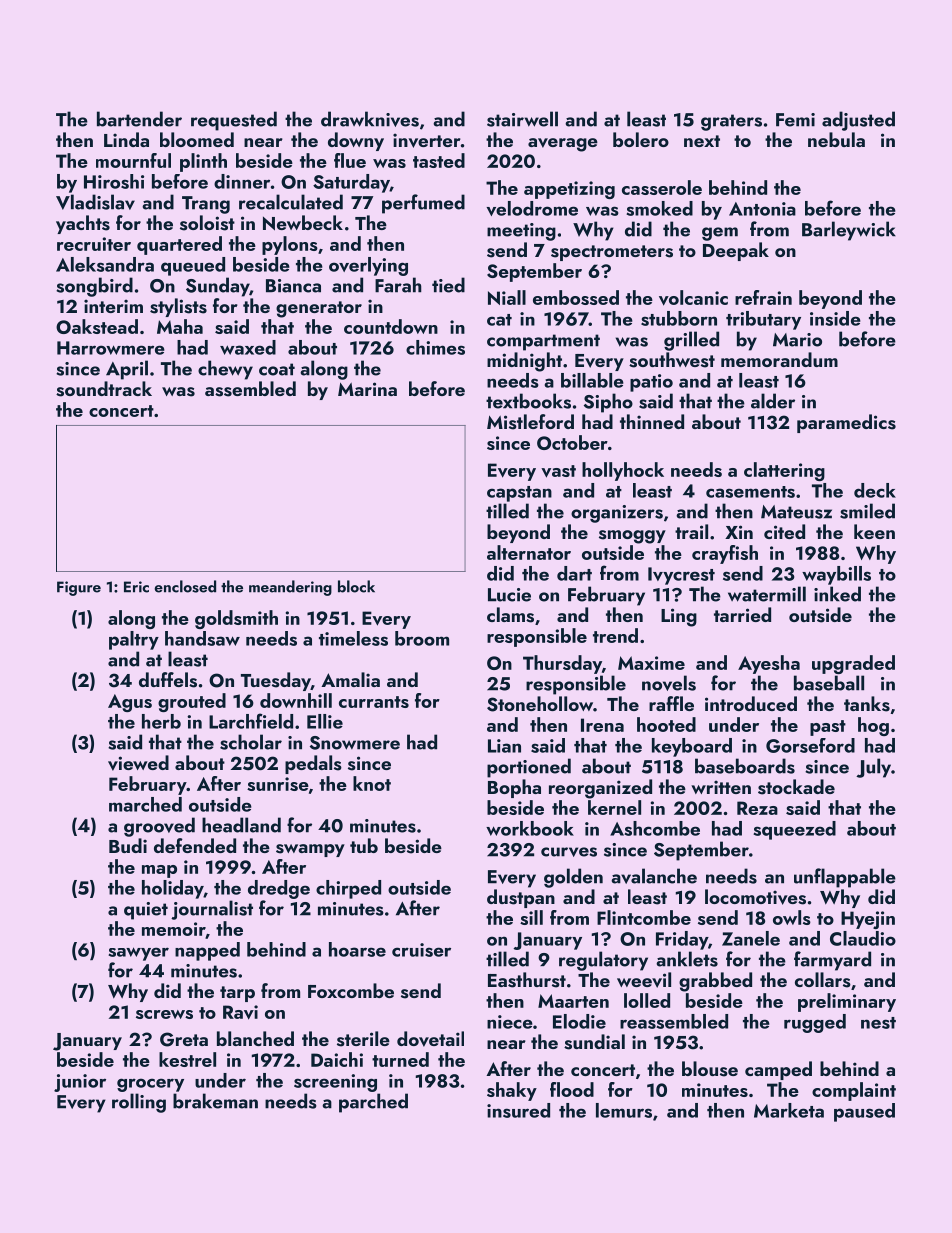  What do you see at coordinates (357, 949) in the document?
I see `hoarse` at bounding box center [357, 949].
